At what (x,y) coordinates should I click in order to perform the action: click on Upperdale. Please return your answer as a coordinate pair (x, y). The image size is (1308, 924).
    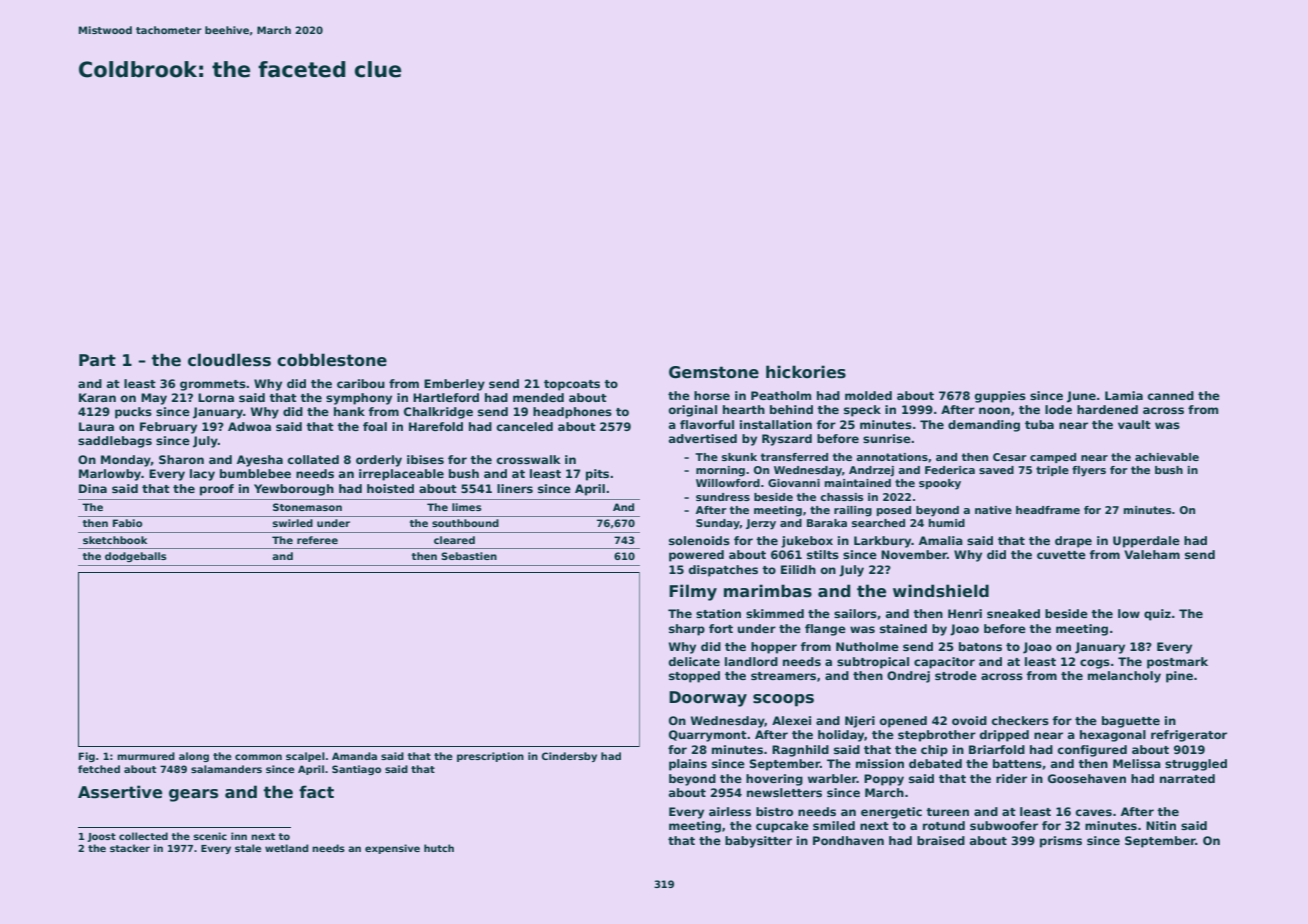
    Looking at the image, I should click on (1146, 542).
